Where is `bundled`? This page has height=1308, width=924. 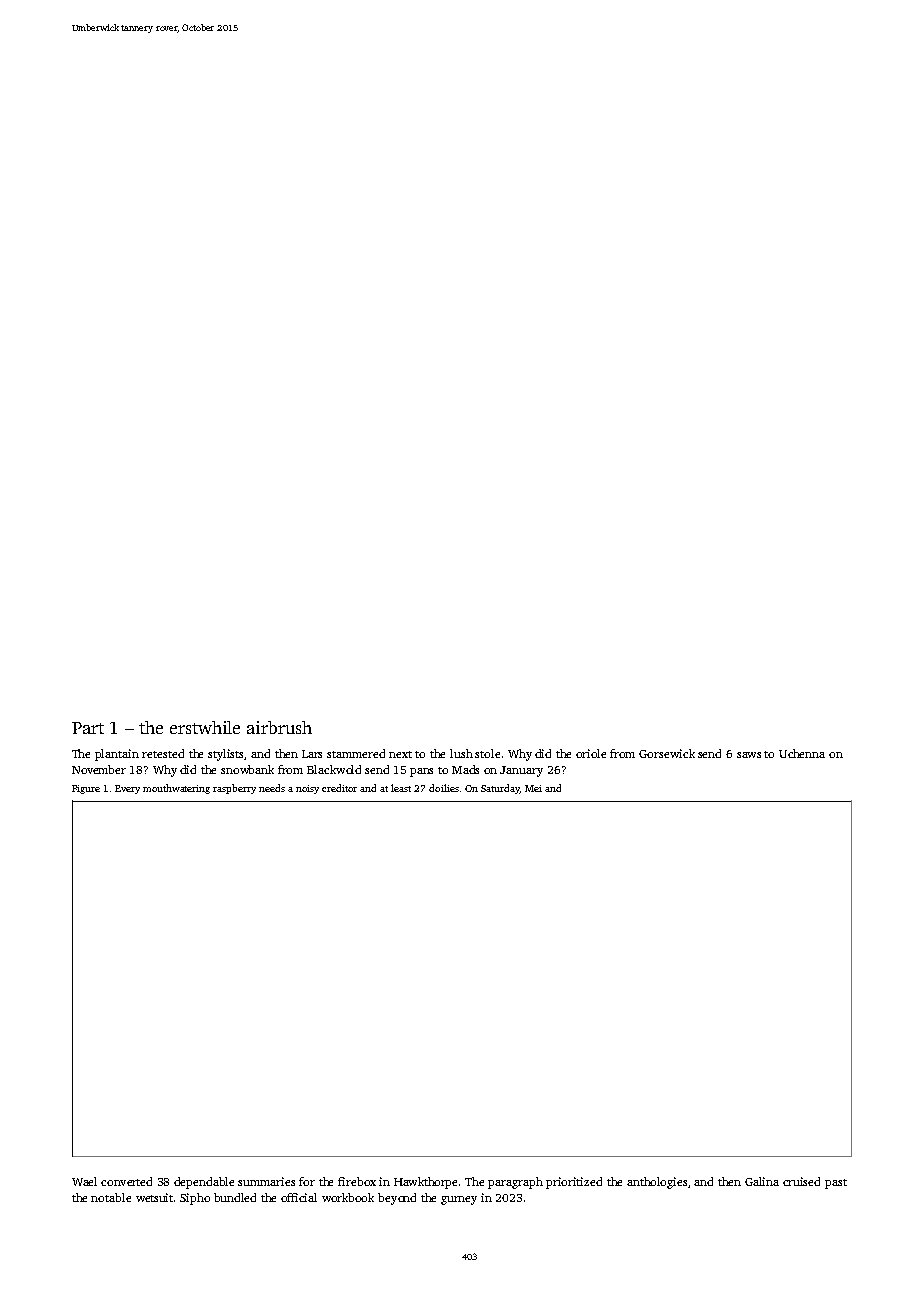
bundled is located at coordinates (235, 1197).
